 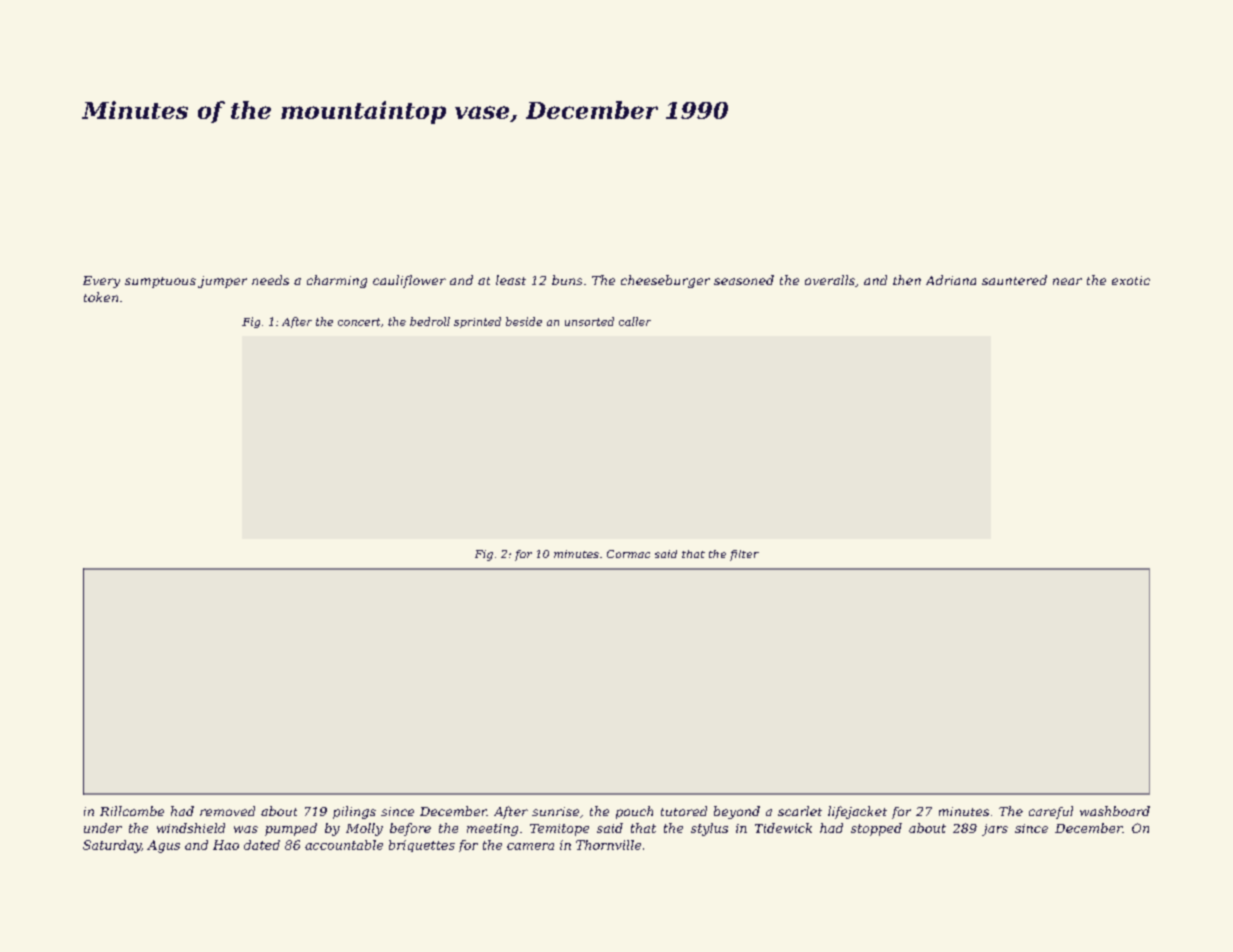 I want to click on concert, so click(x=359, y=322).
